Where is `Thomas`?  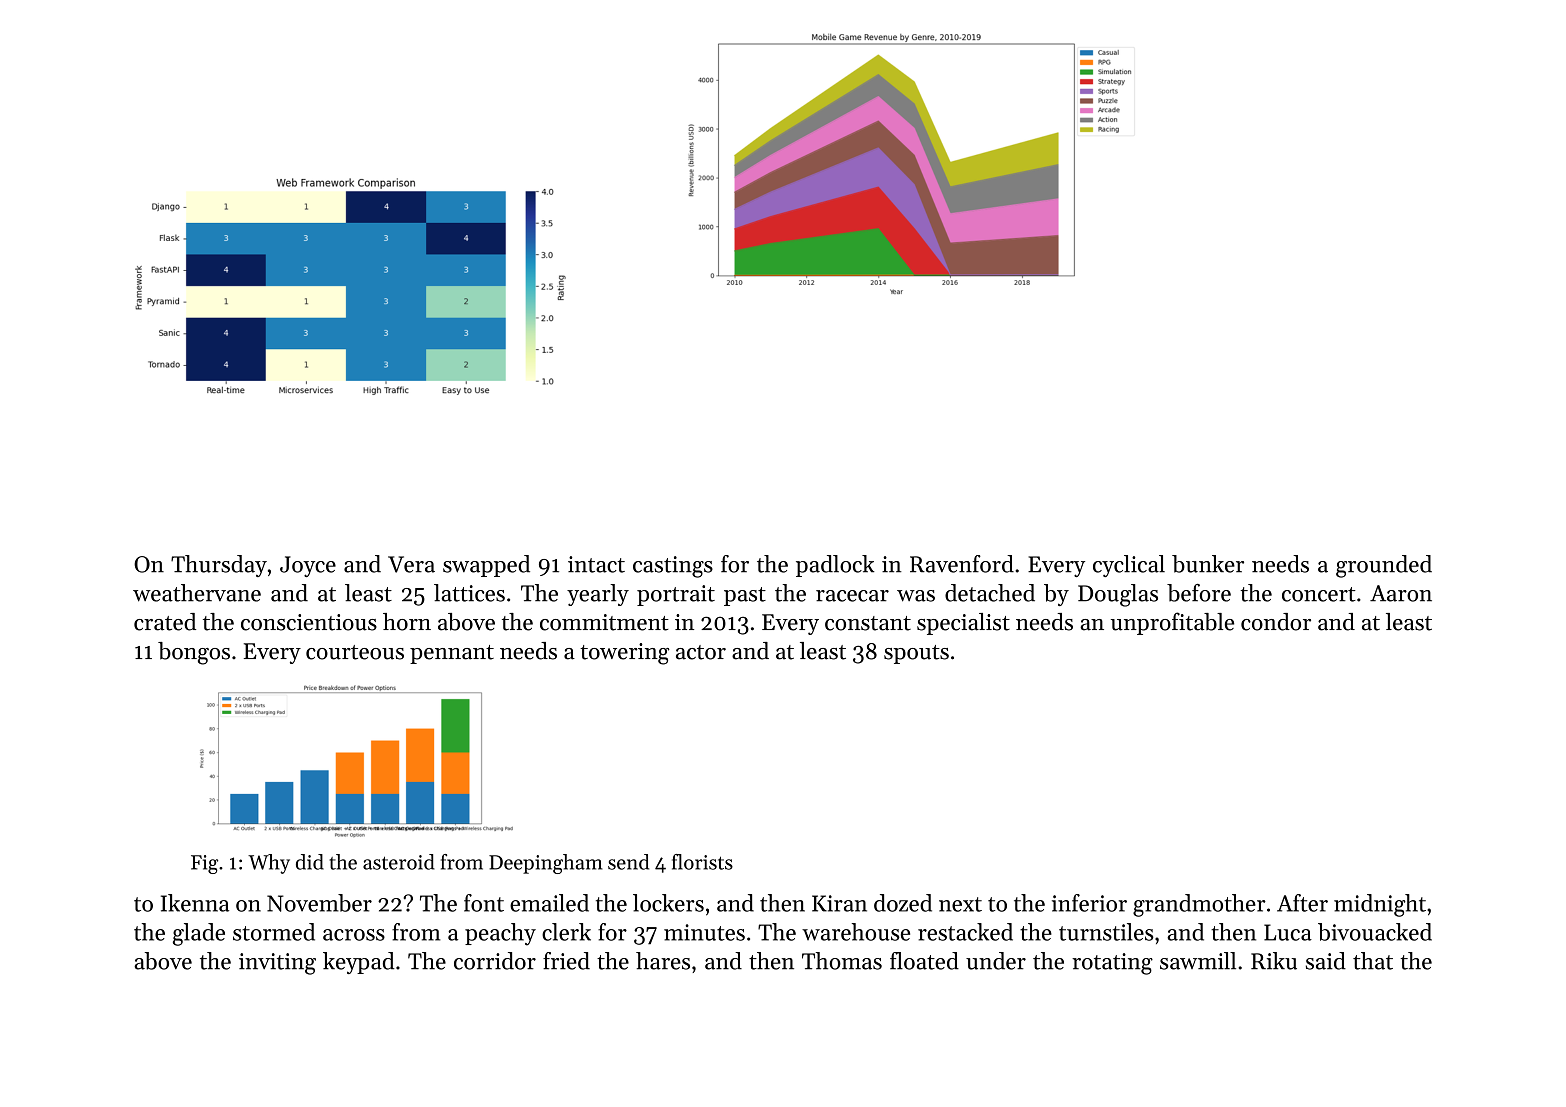 Thomas is located at coordinates (842, 961).
